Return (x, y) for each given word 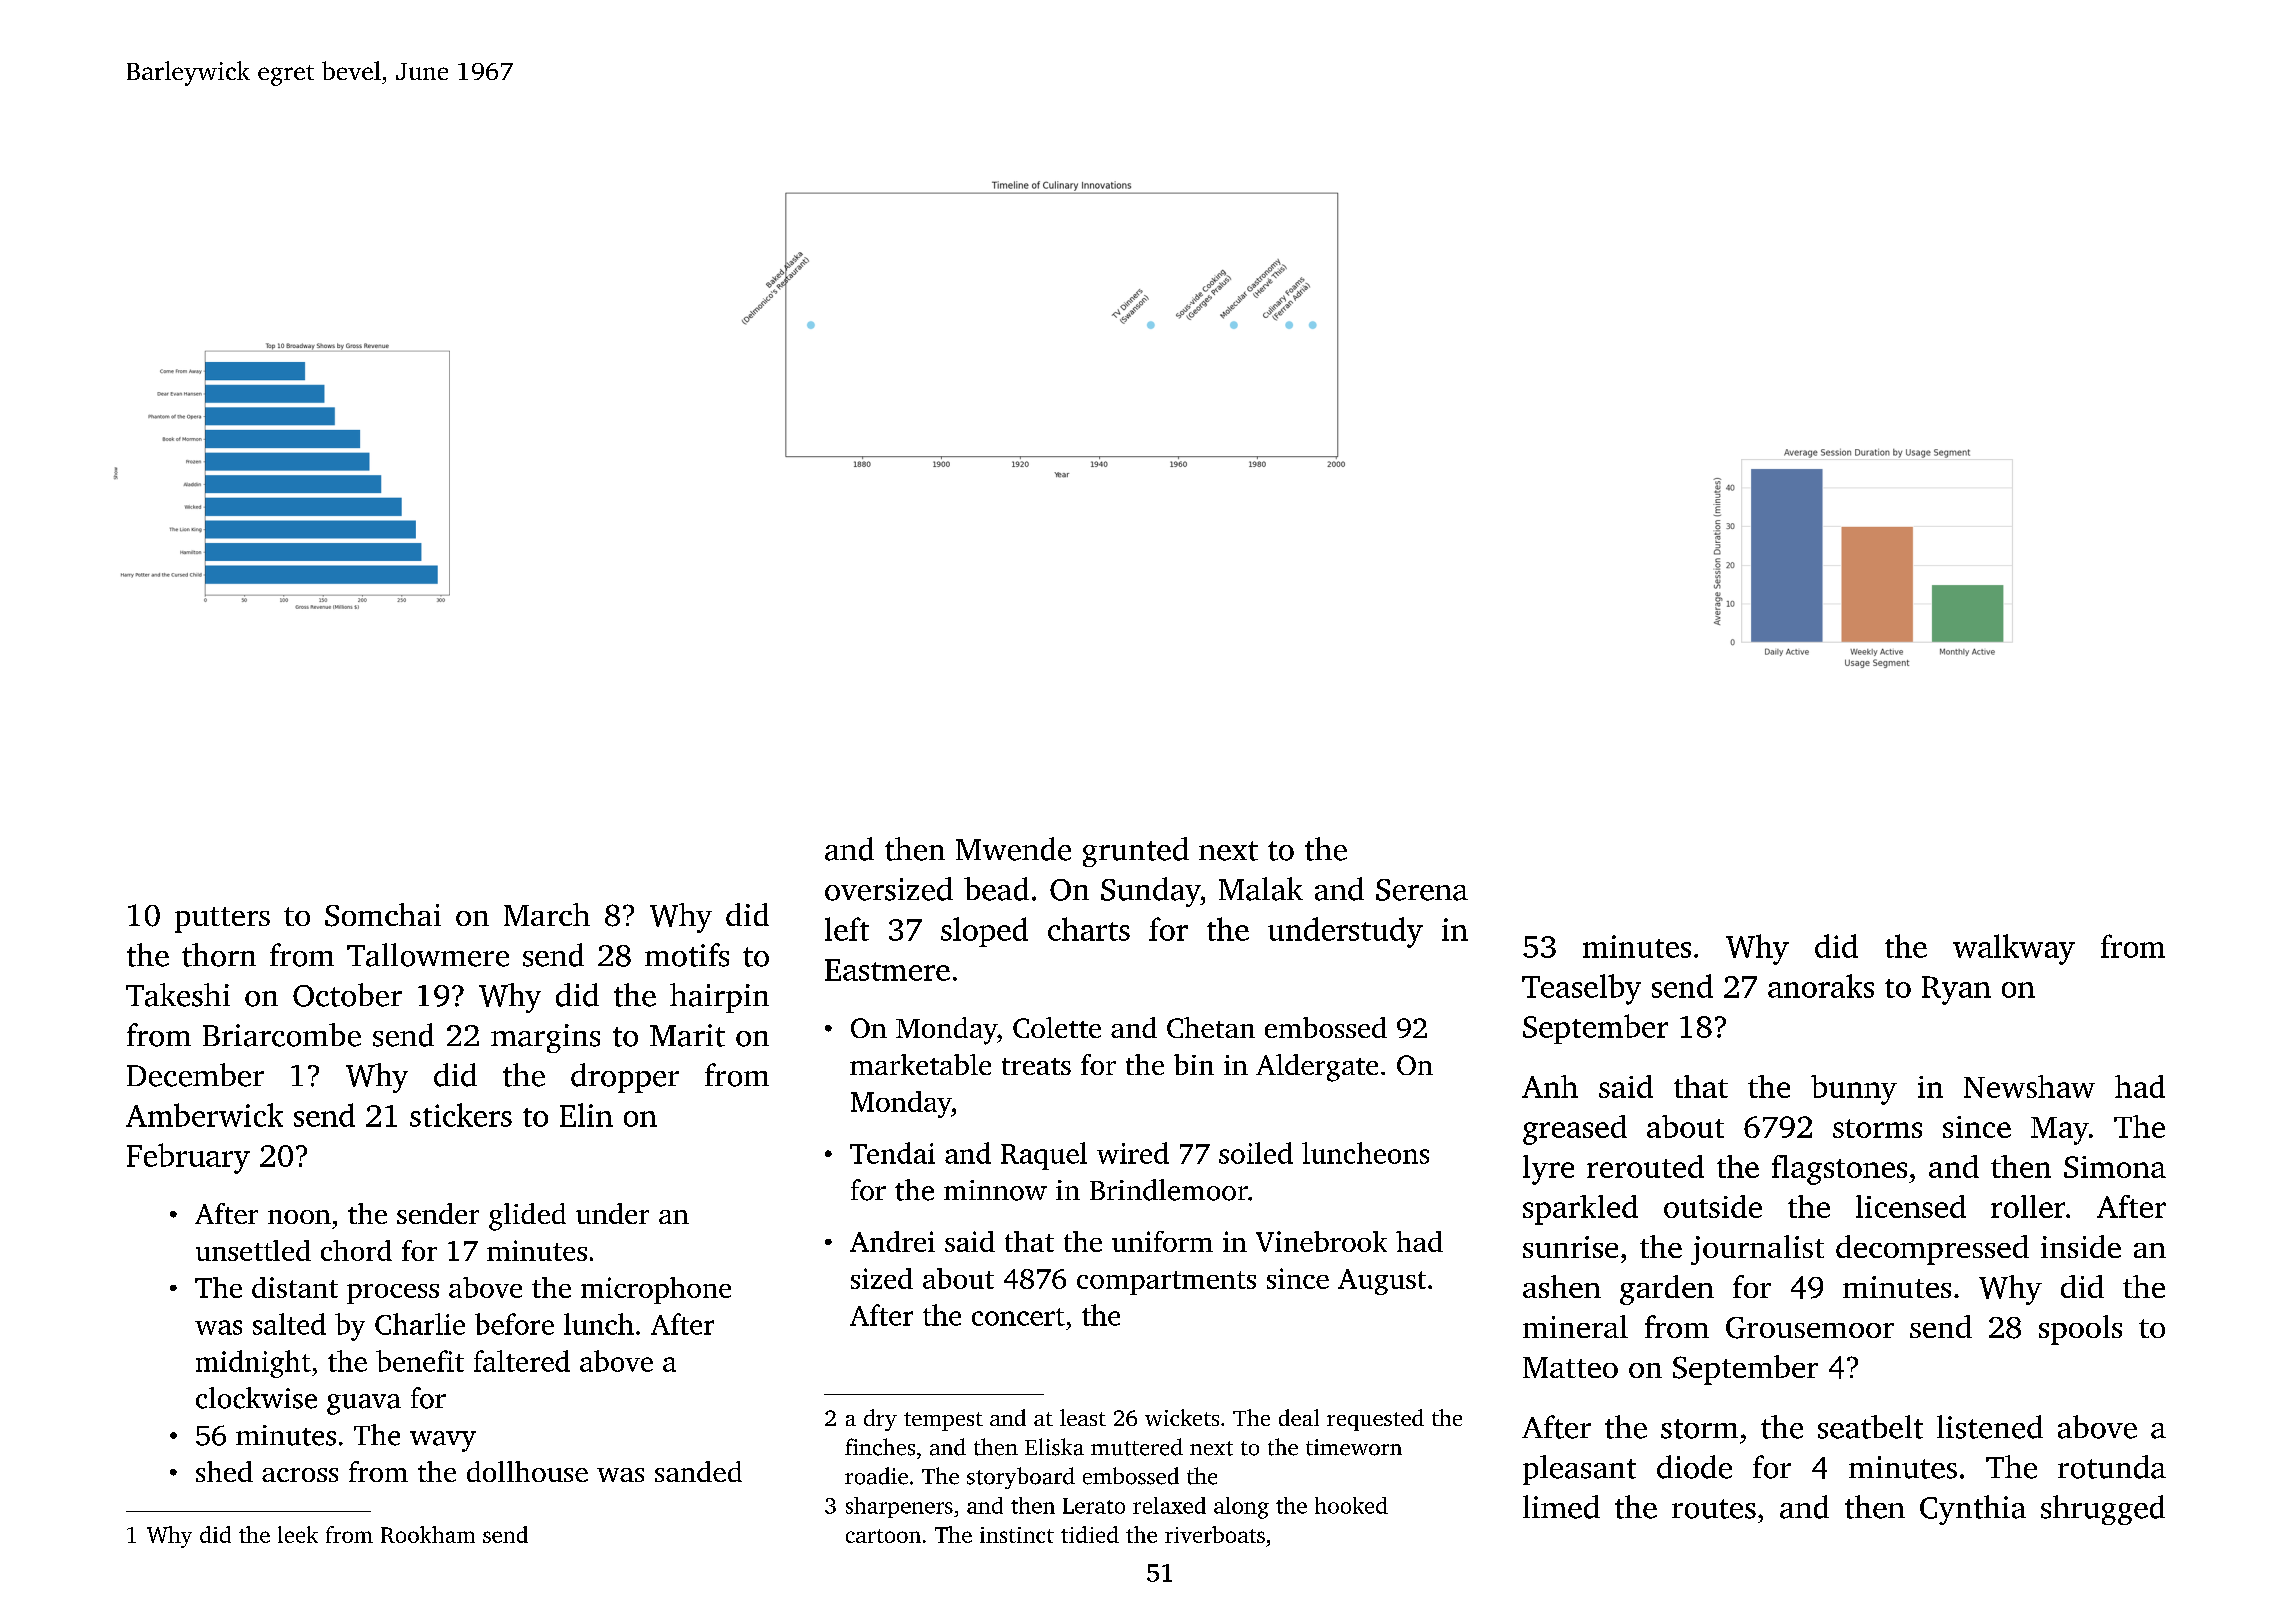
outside (1713, 1206)
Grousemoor (1810, 1328)
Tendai (892, 1153)
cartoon (883, 1536)
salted (289, 1324)
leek (298, 1534)
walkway (2014, 949)
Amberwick (204, 1115)
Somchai (383, 915)
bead (996, 889)
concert (1018, 1317)
